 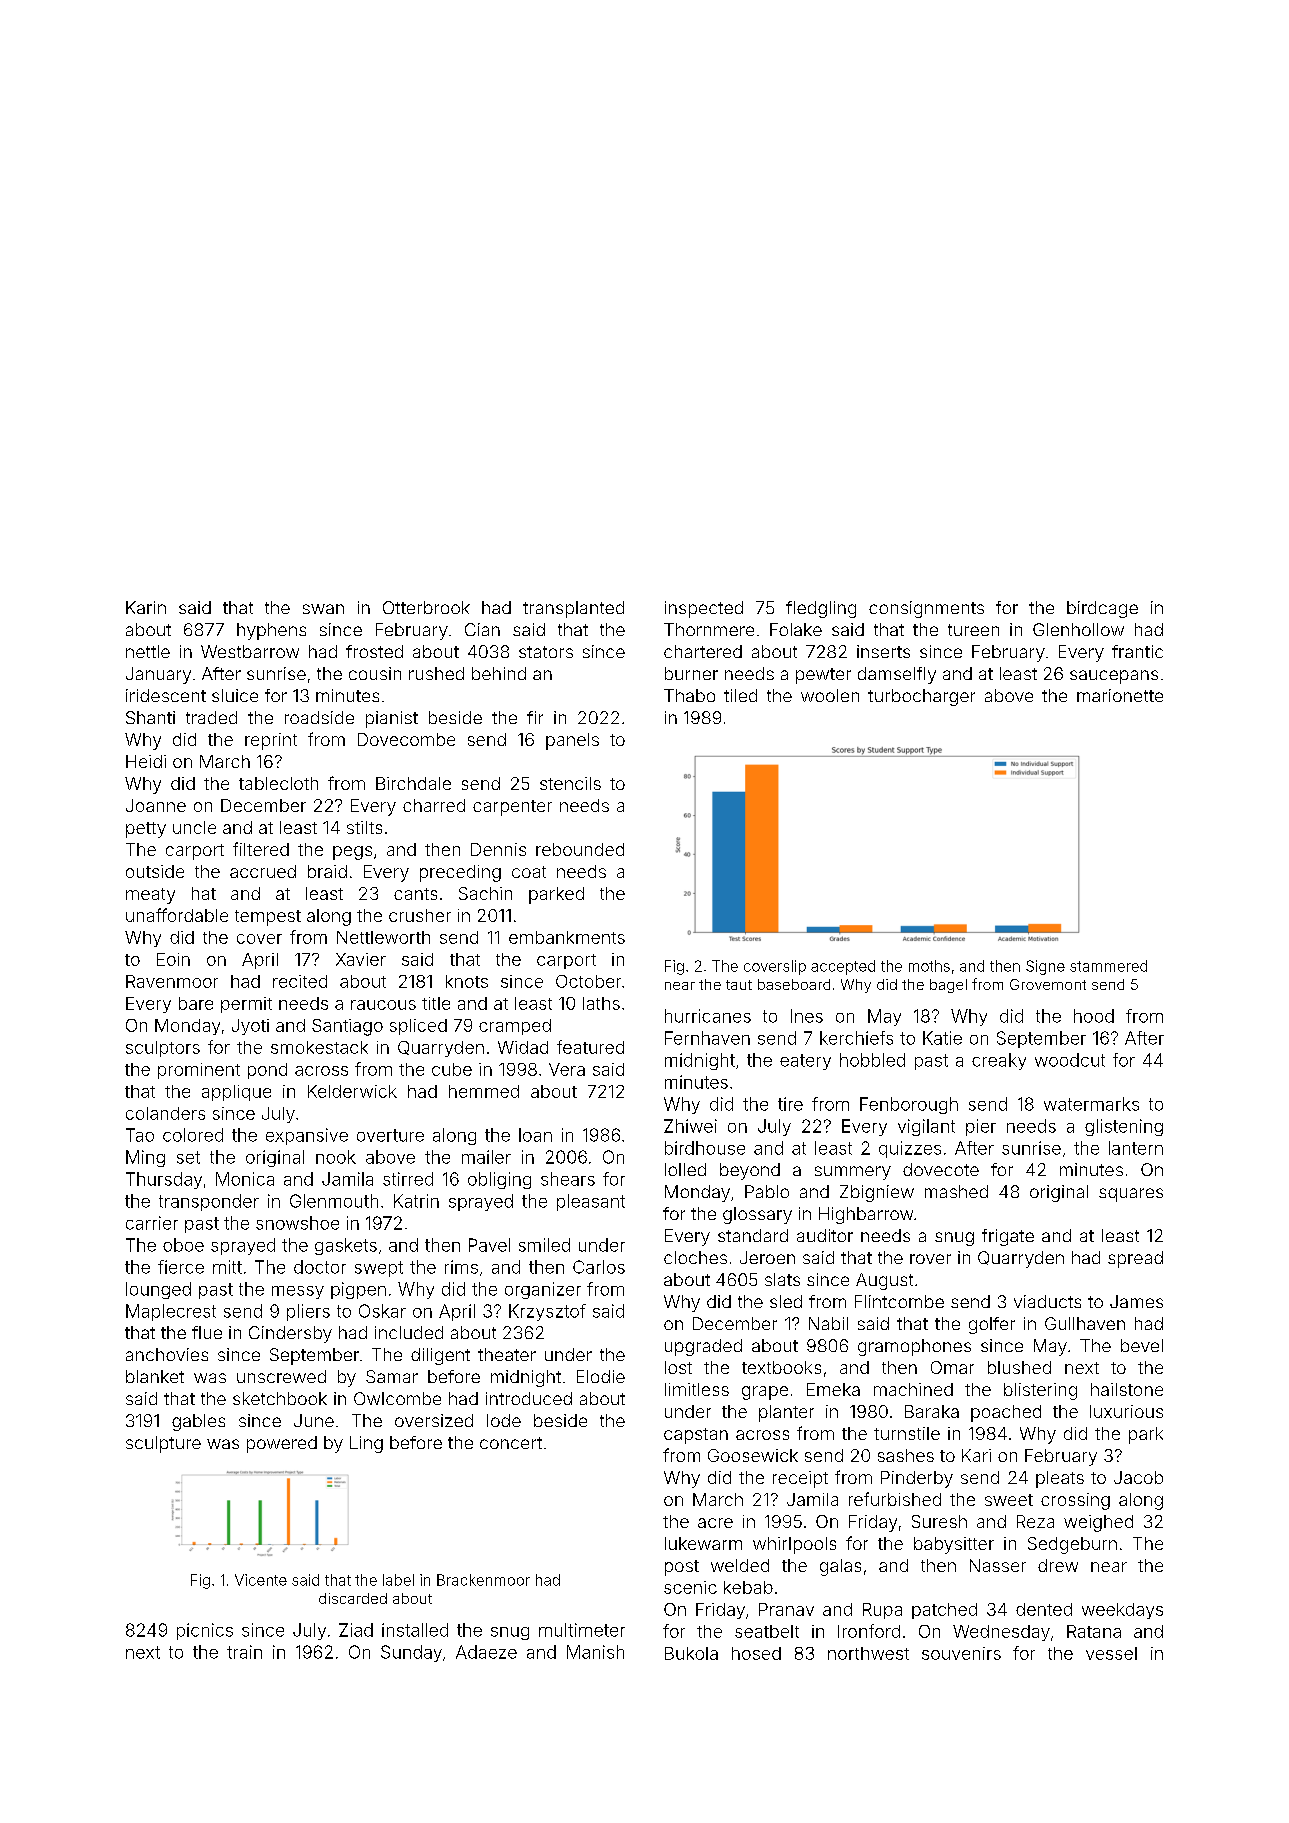 What do you see at coordinates (999, 1061) in the page?
I see `creaky` at bounding box center [999, 1061].
